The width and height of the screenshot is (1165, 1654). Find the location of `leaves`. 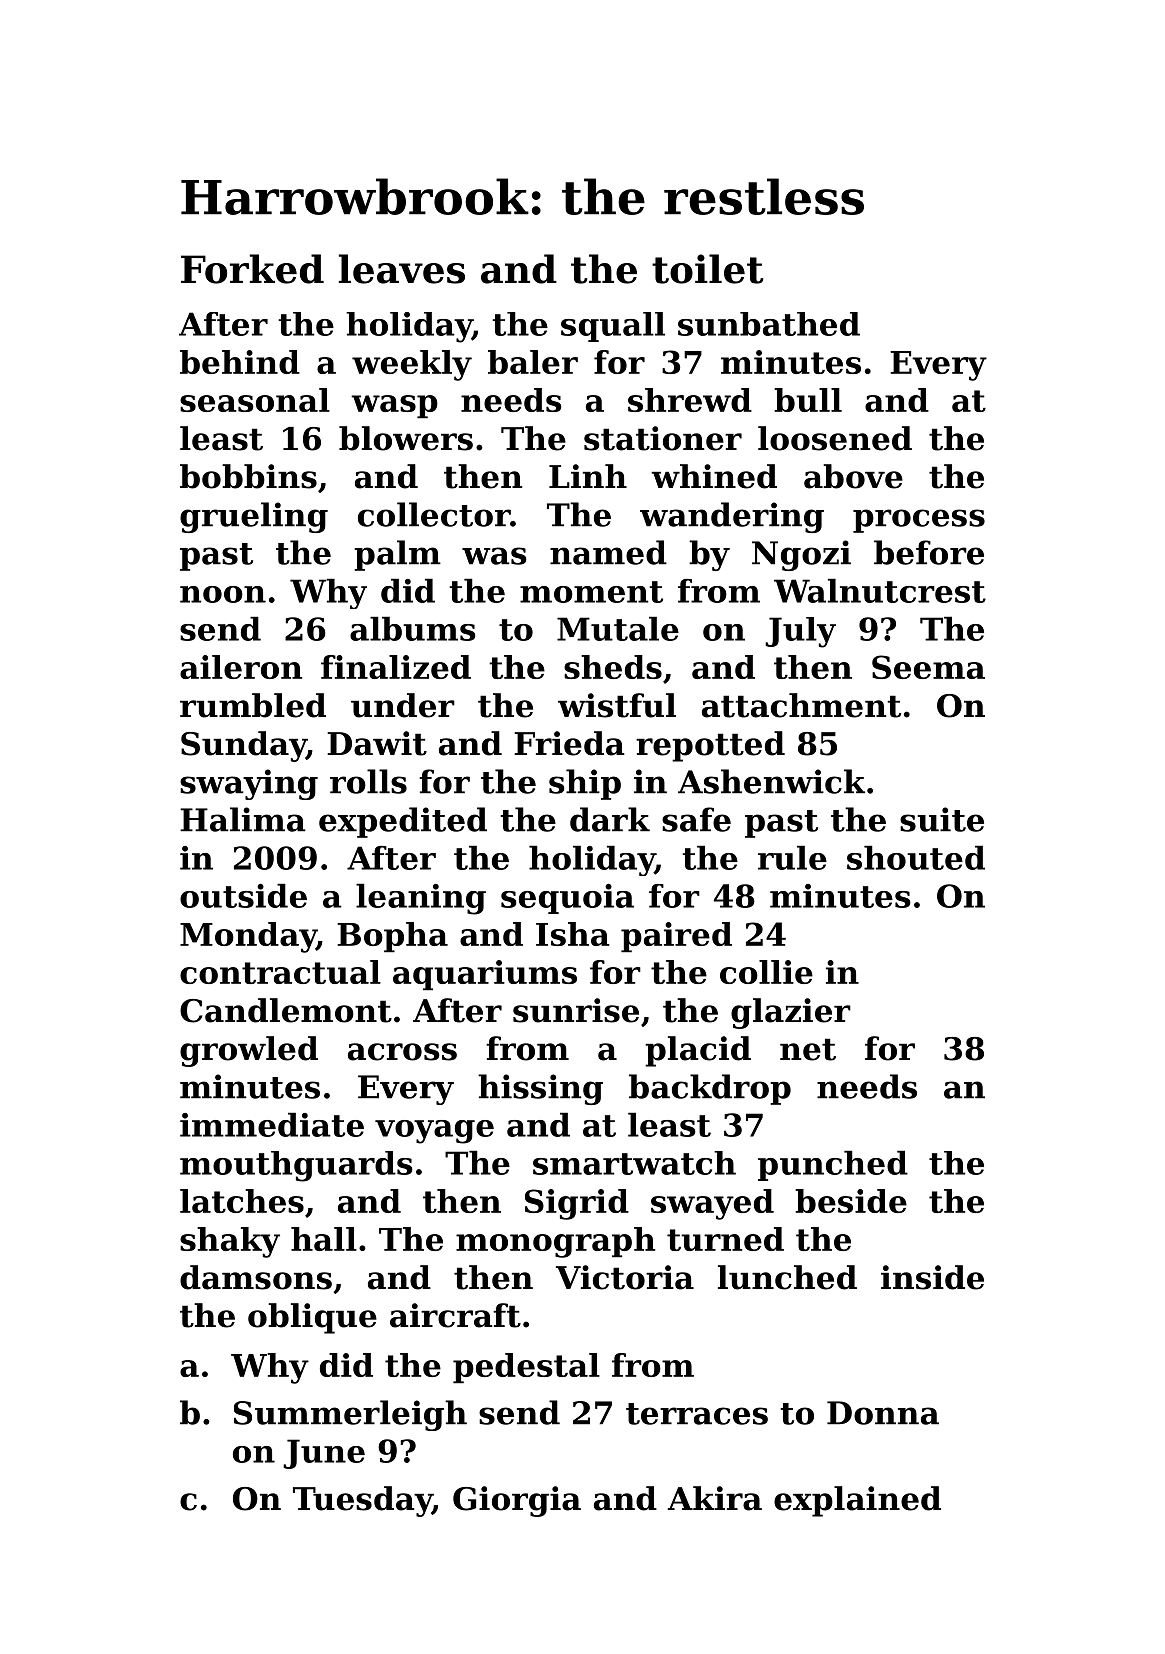

leaves is located at coordinates (402, 269).
